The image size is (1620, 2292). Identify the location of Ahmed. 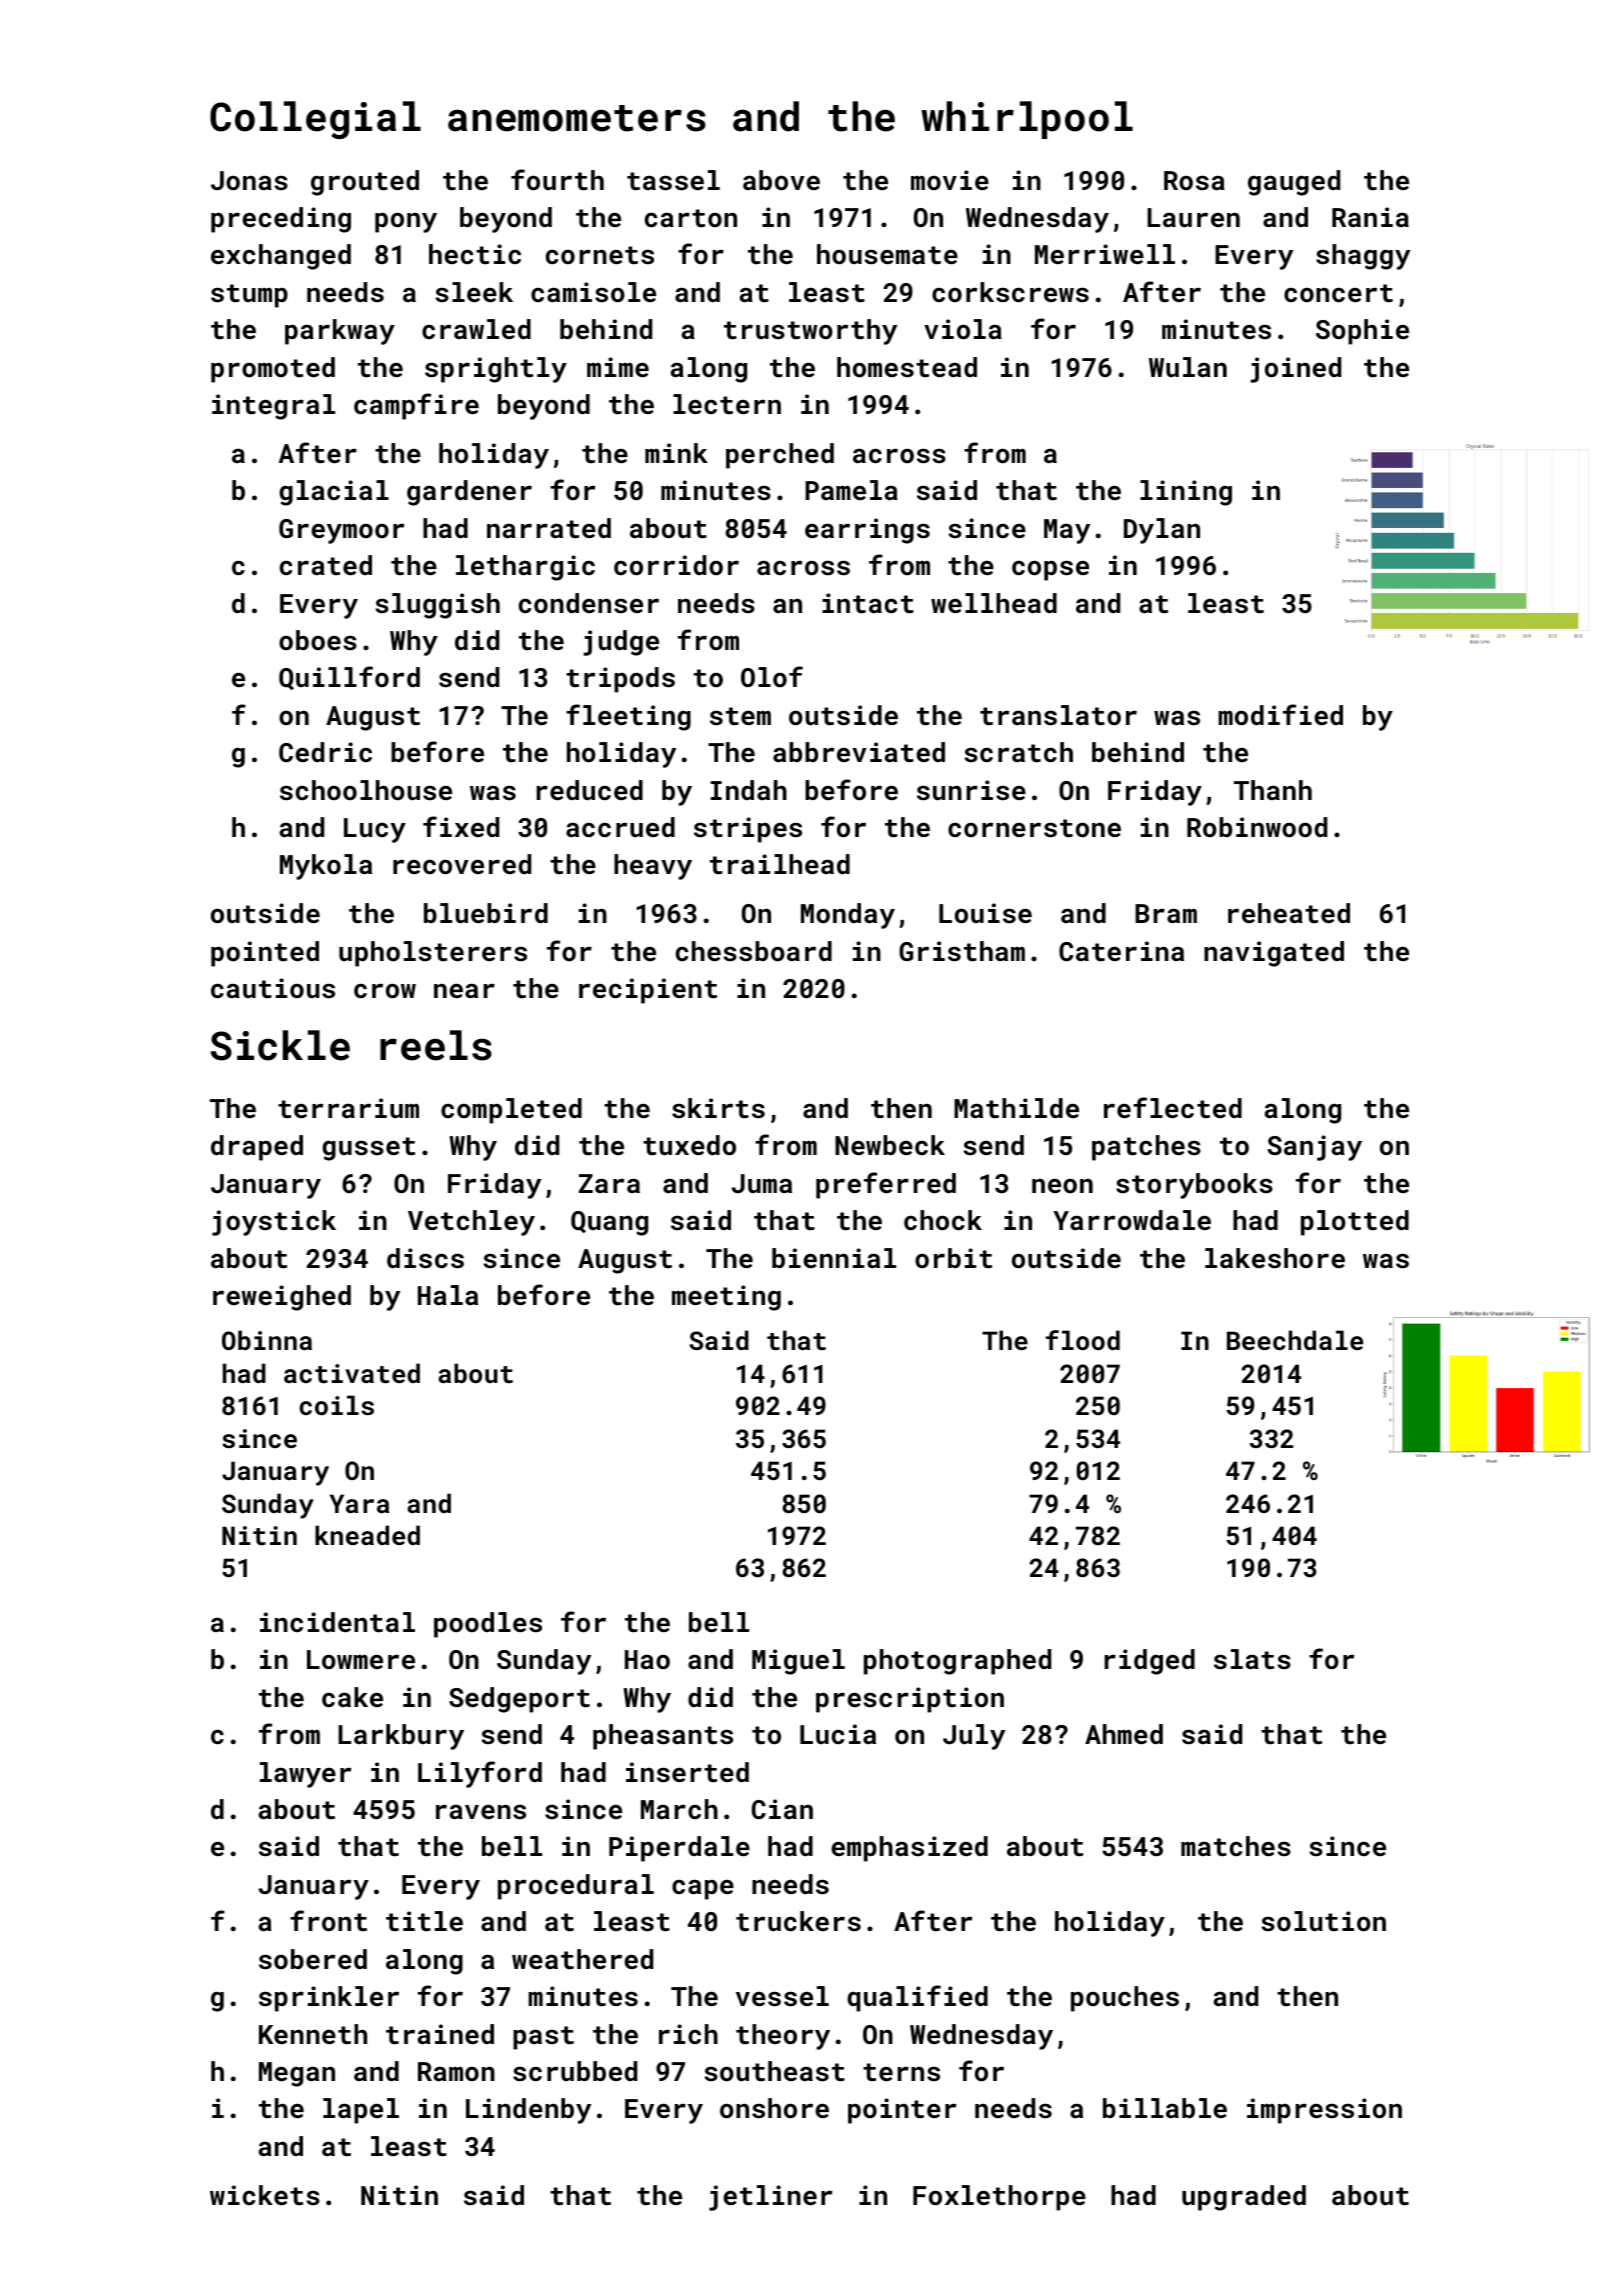
(1124, 1734).
